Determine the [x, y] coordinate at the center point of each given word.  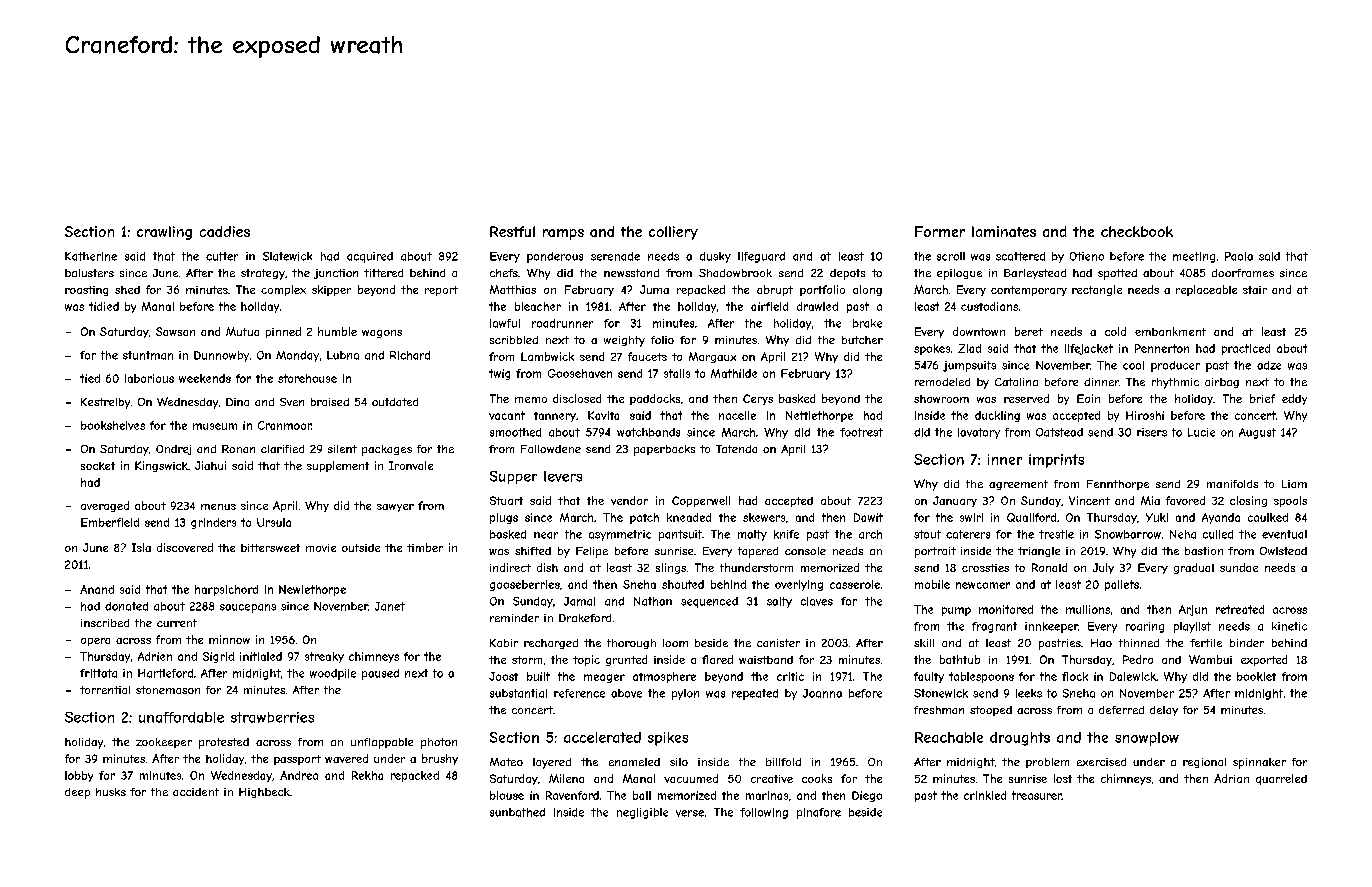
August [1257, 433]
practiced [1246, 349]
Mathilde [734, 373]
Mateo [506, 762]
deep [77, 793]
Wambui [1210, 659]
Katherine [91, 256]
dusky [715, 257]
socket [98, 466]
